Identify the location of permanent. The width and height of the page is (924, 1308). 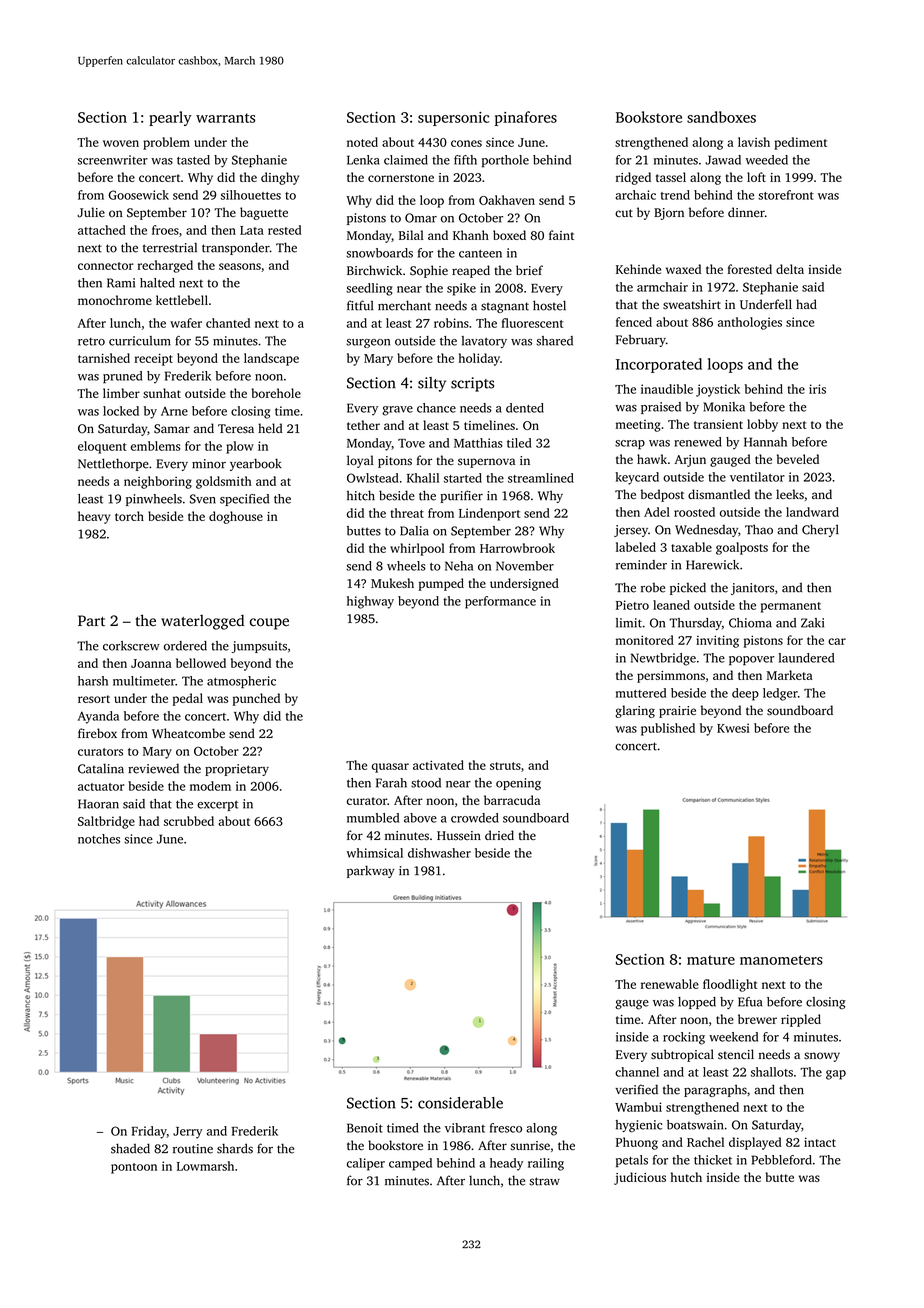
(791, 607).
